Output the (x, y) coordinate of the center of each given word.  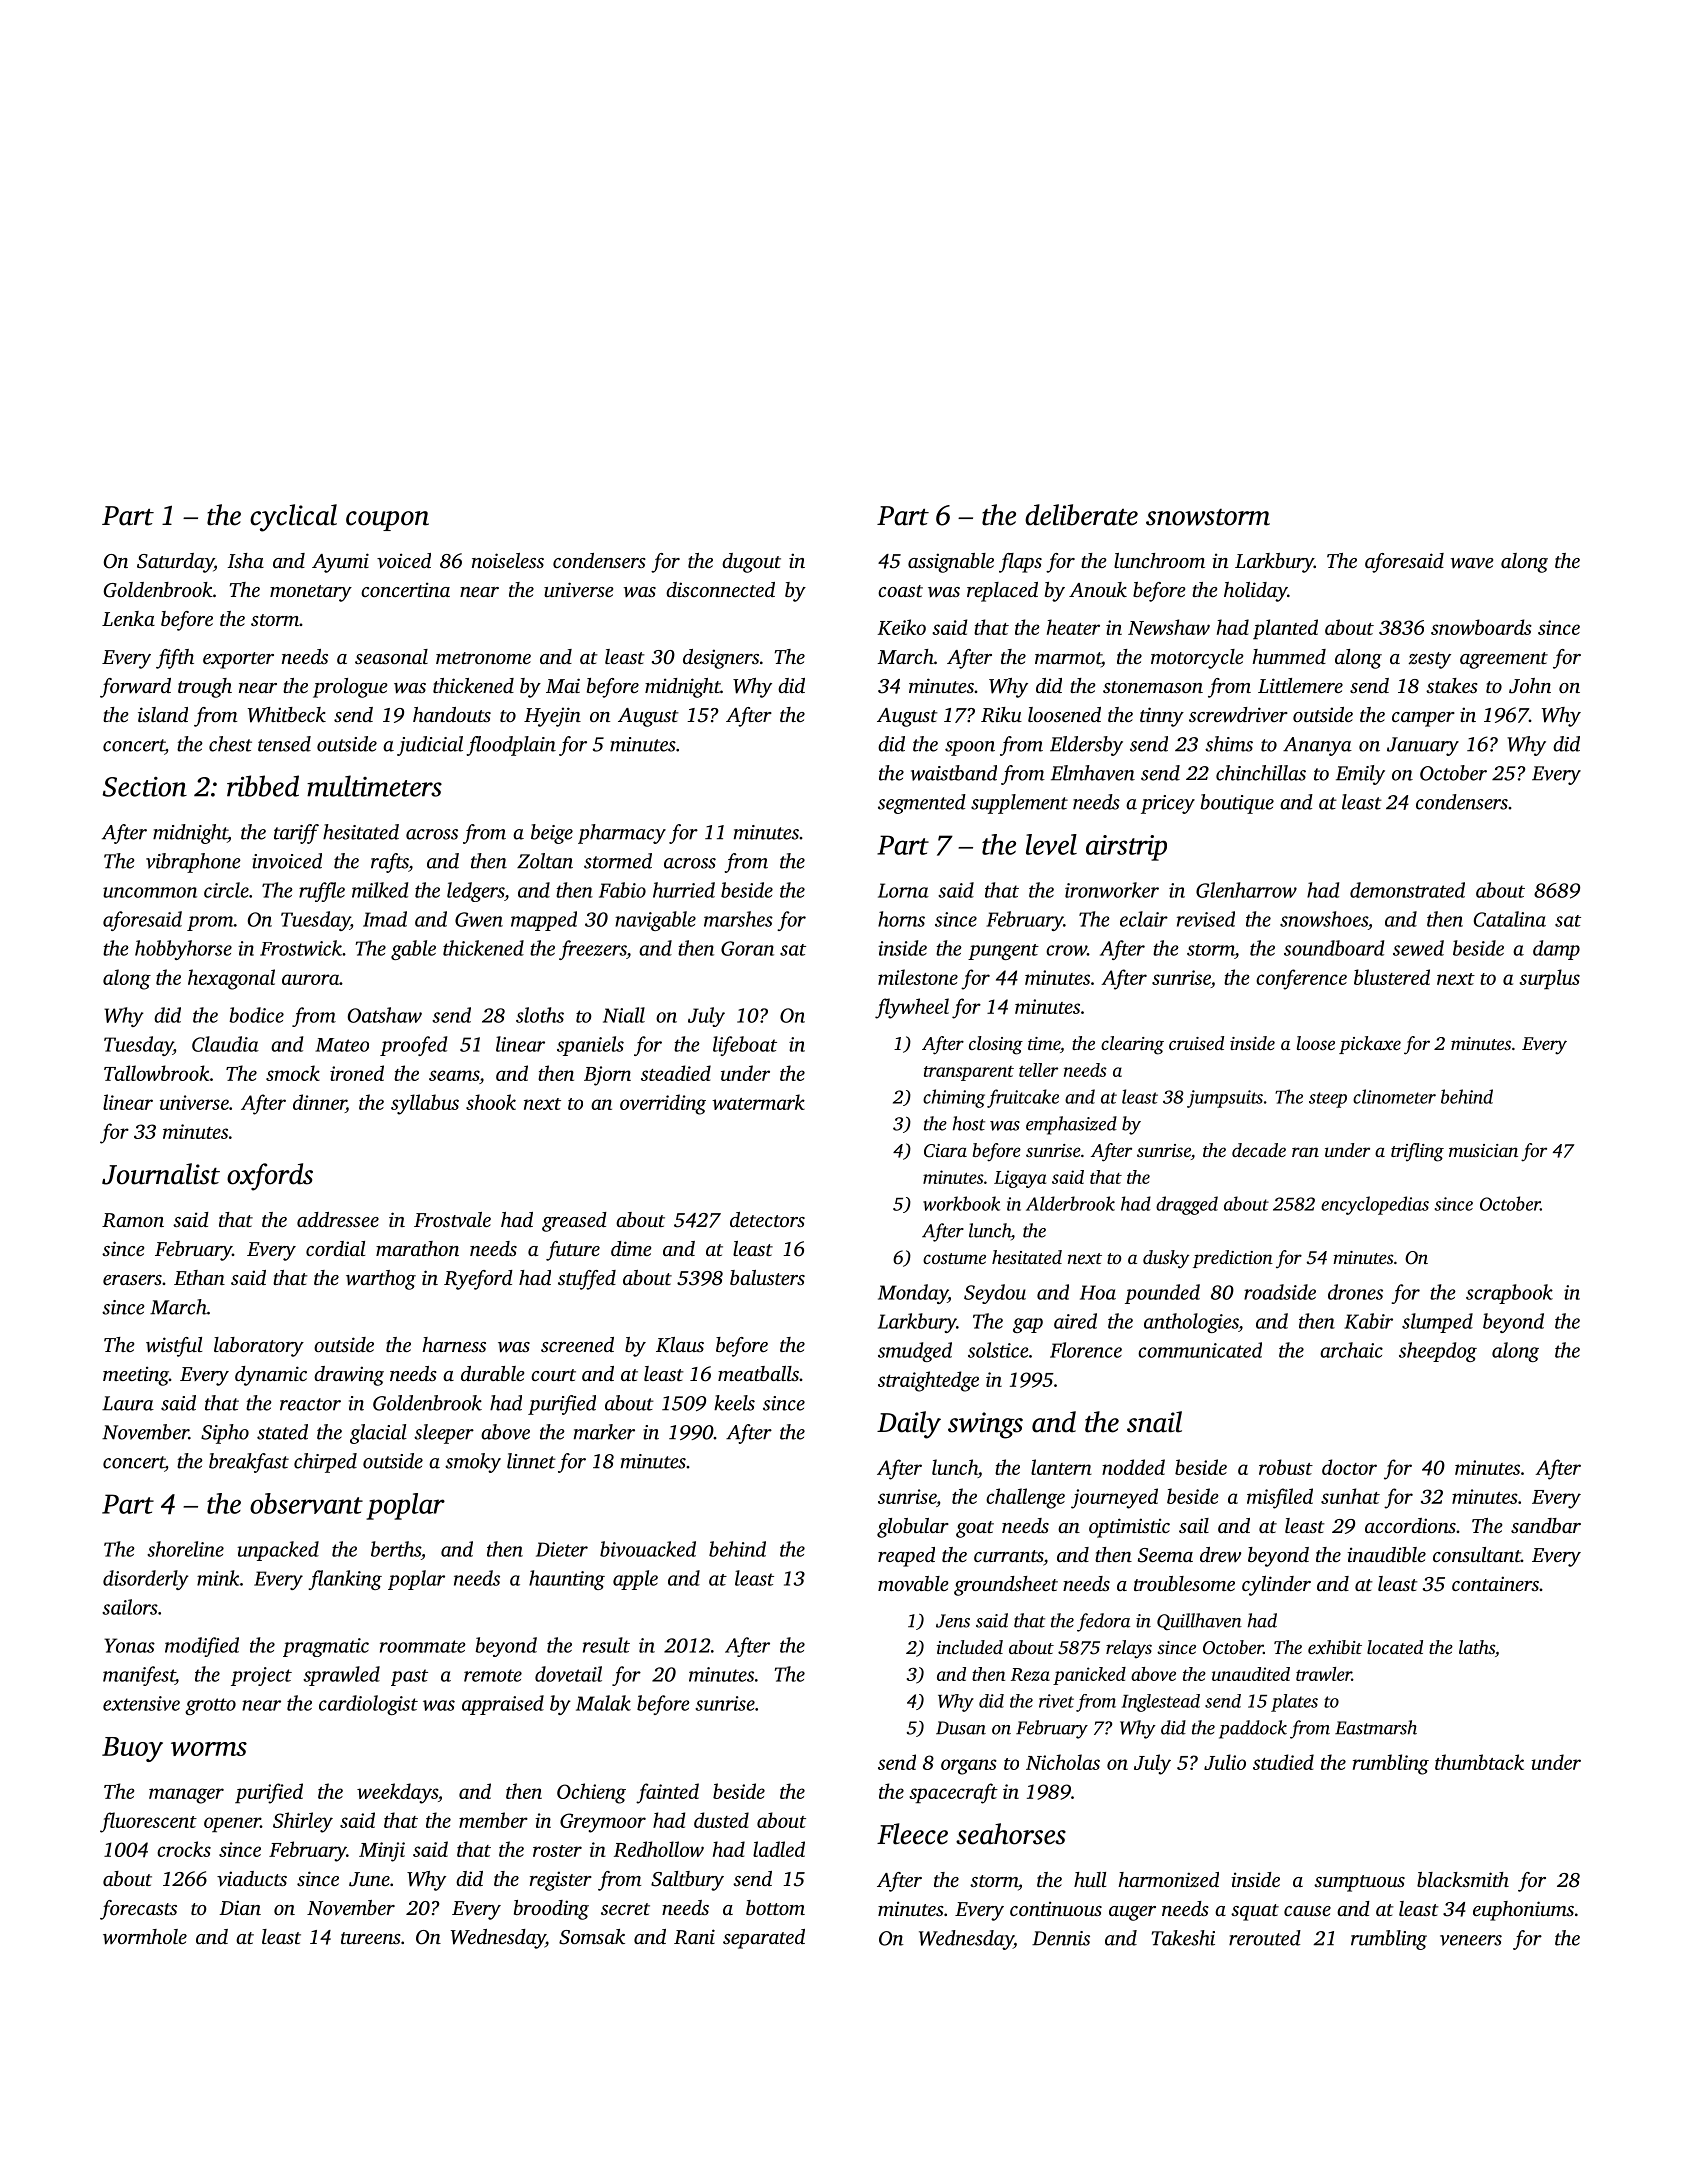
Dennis (1061, 1938)
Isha (245, 560)
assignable (951, 563)
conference (1301, 979)
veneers (1471, 1940)
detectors (767, 1219)
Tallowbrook (156, 1073)
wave (1472, 563)
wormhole (145, 1937)
